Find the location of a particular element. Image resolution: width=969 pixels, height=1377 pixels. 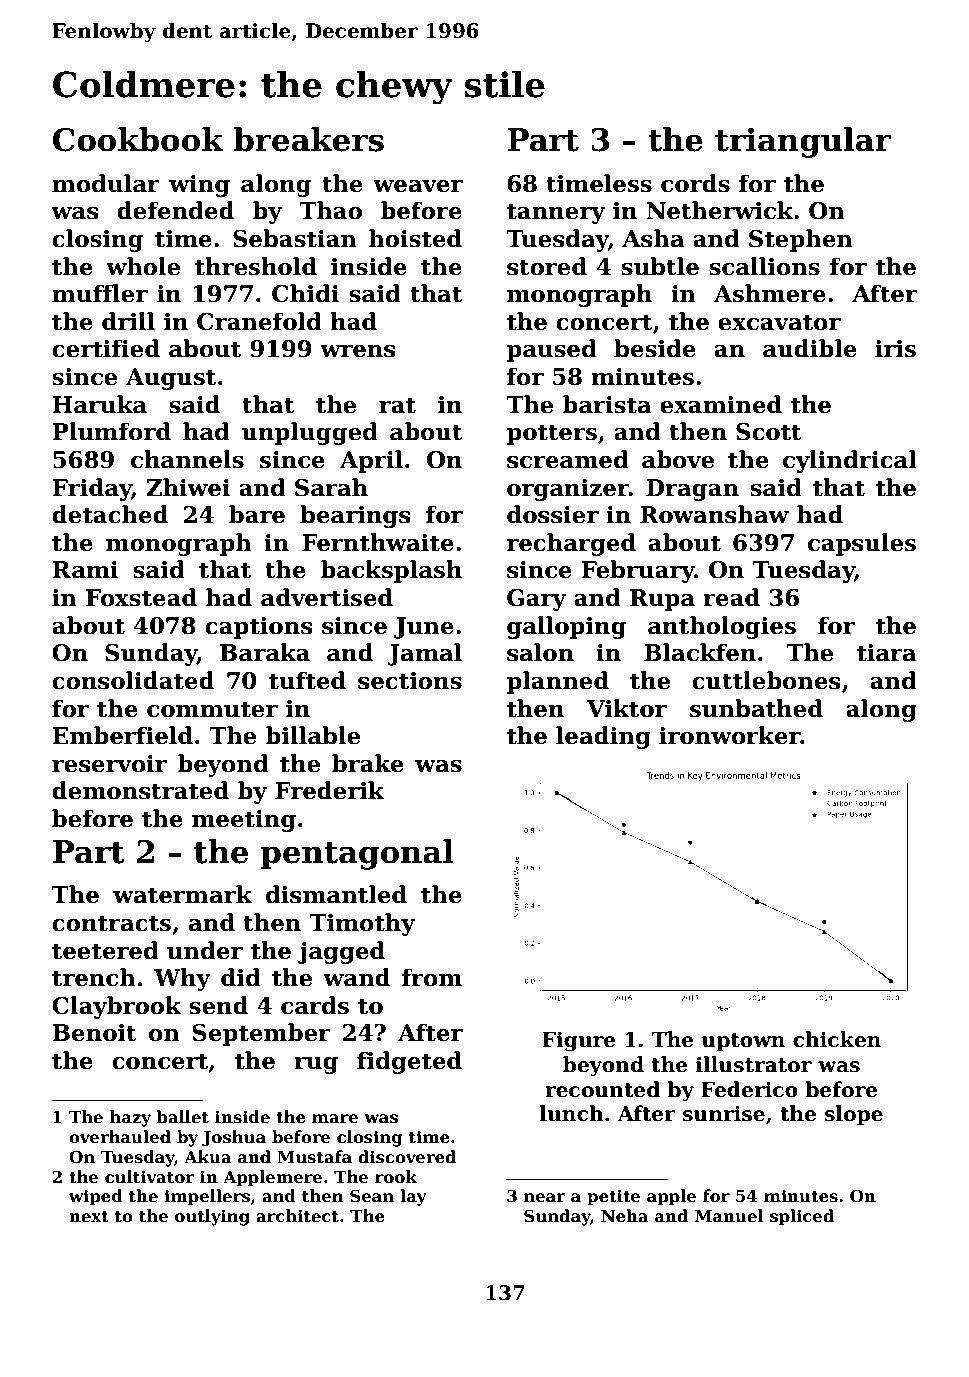

chicken is located at coordinates (837, 1039).
